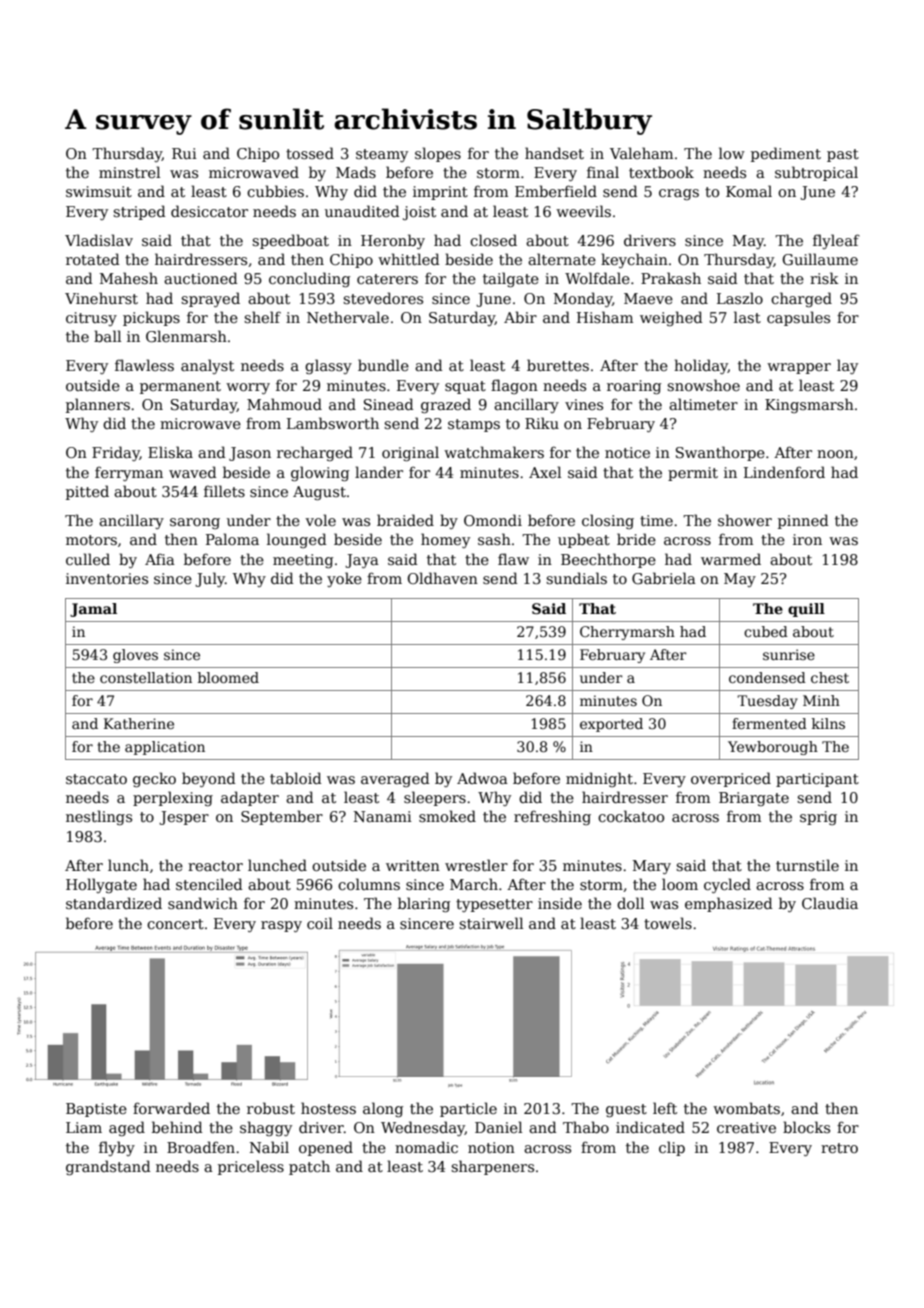 Image resolution: width=924 pixels, height=1308 pixels. I want to click on pitted, so click(87, 492).
